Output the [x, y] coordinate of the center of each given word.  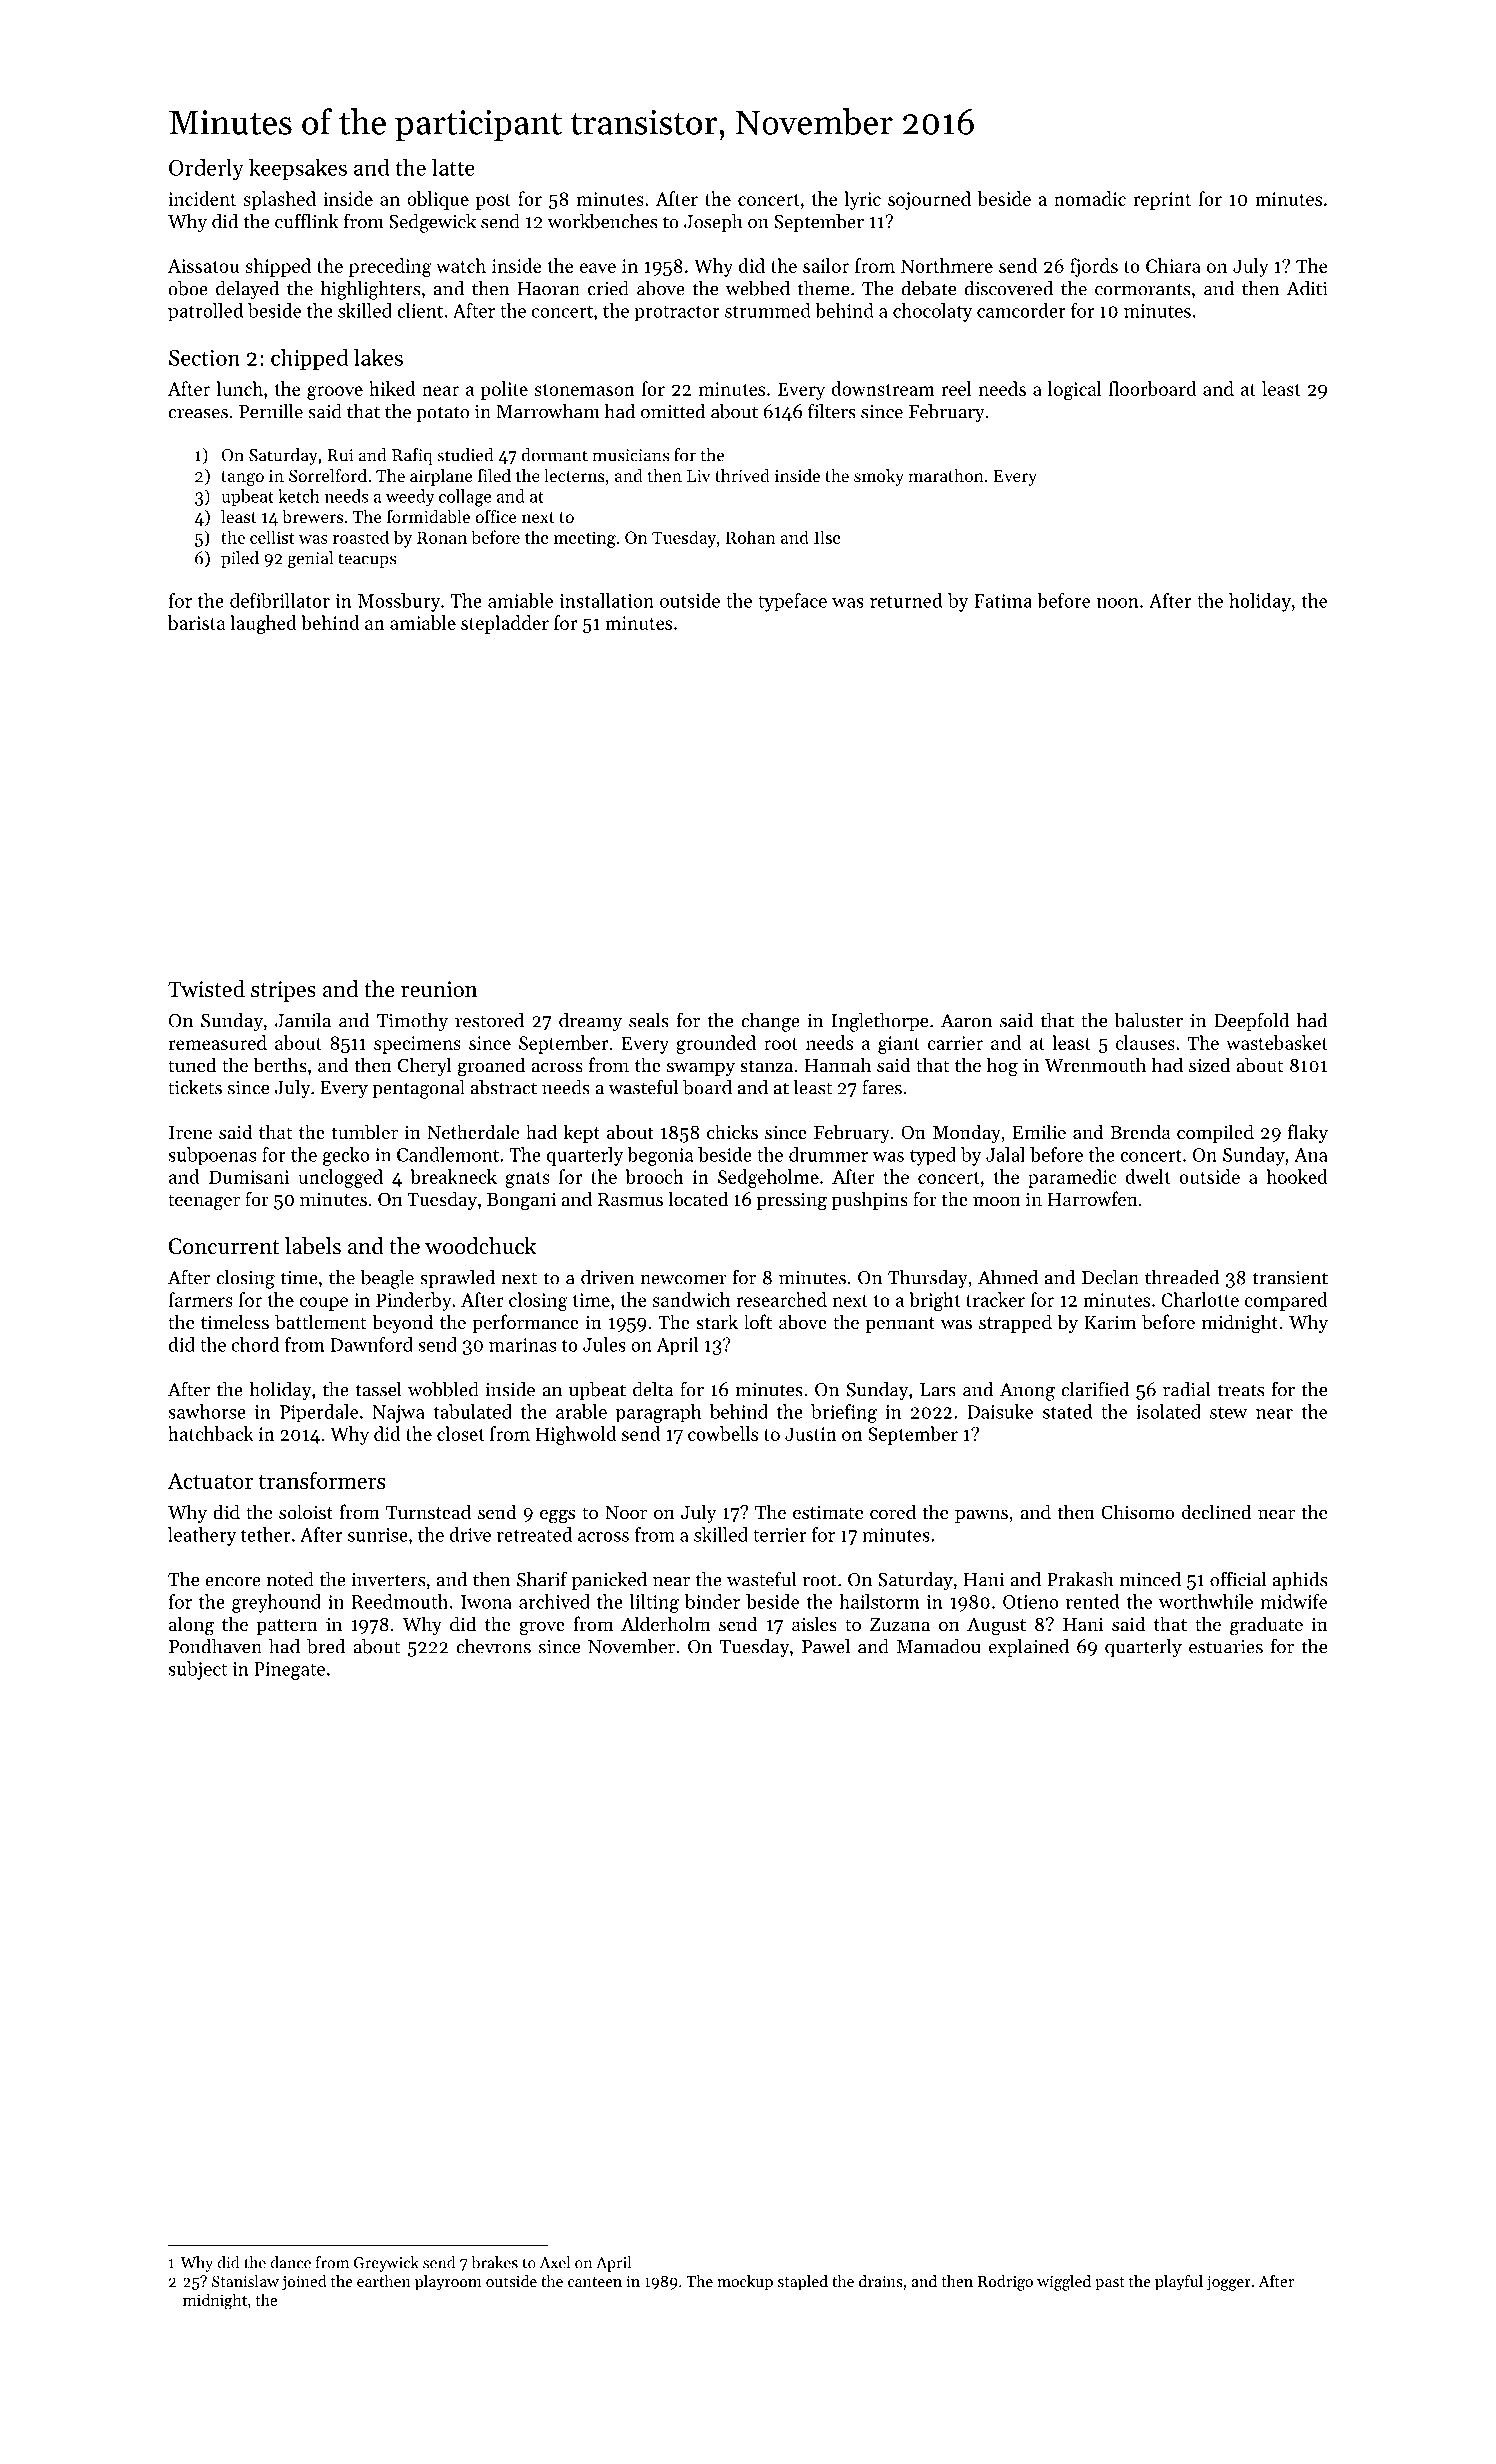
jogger [1228, 2283]
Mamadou [939, 1646]
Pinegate [289, 1671]
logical [1075, 390]
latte [453, 167]
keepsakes [298, 169]
